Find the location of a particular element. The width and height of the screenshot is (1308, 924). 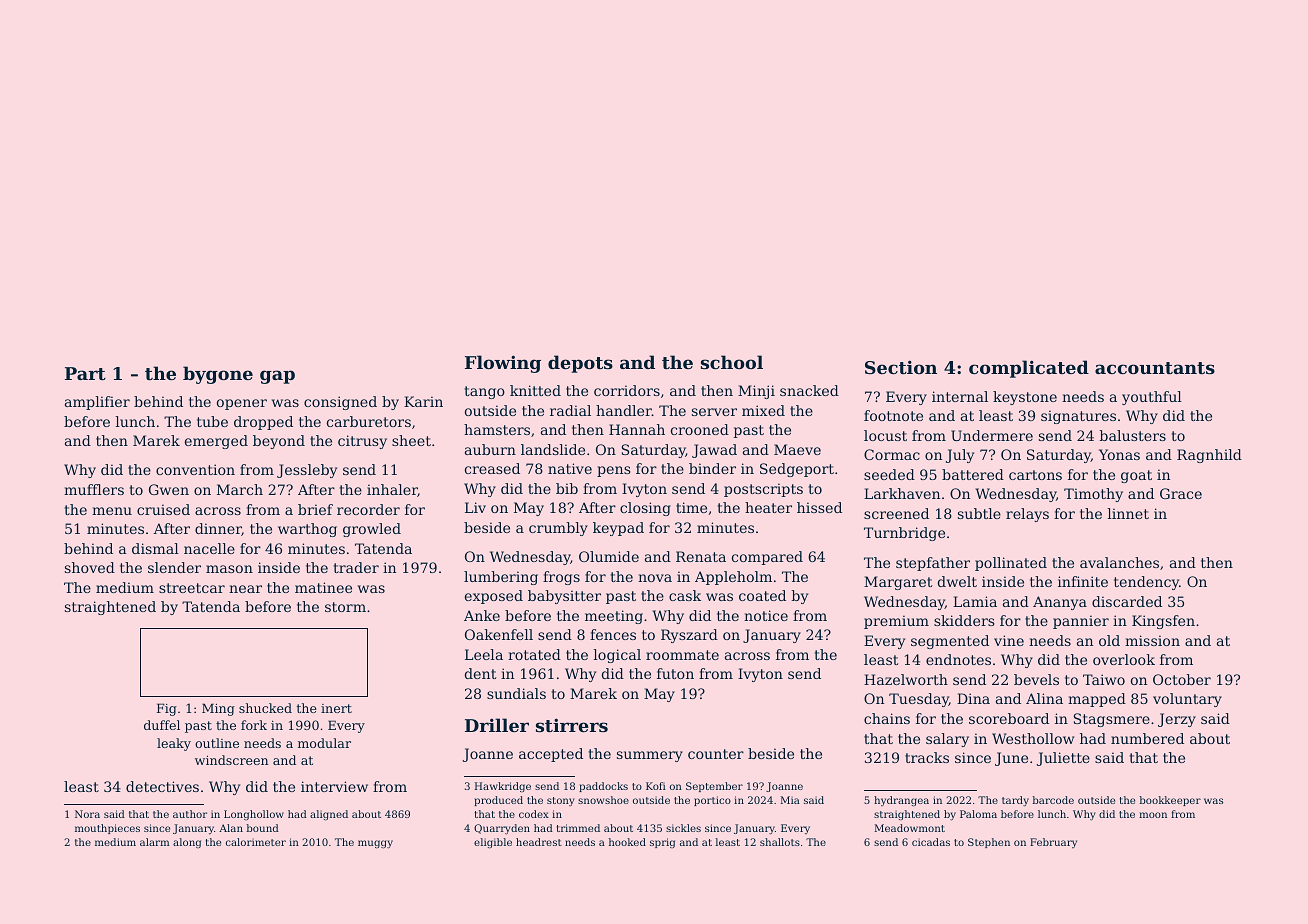

counter is located at coordinates (716, 754).
